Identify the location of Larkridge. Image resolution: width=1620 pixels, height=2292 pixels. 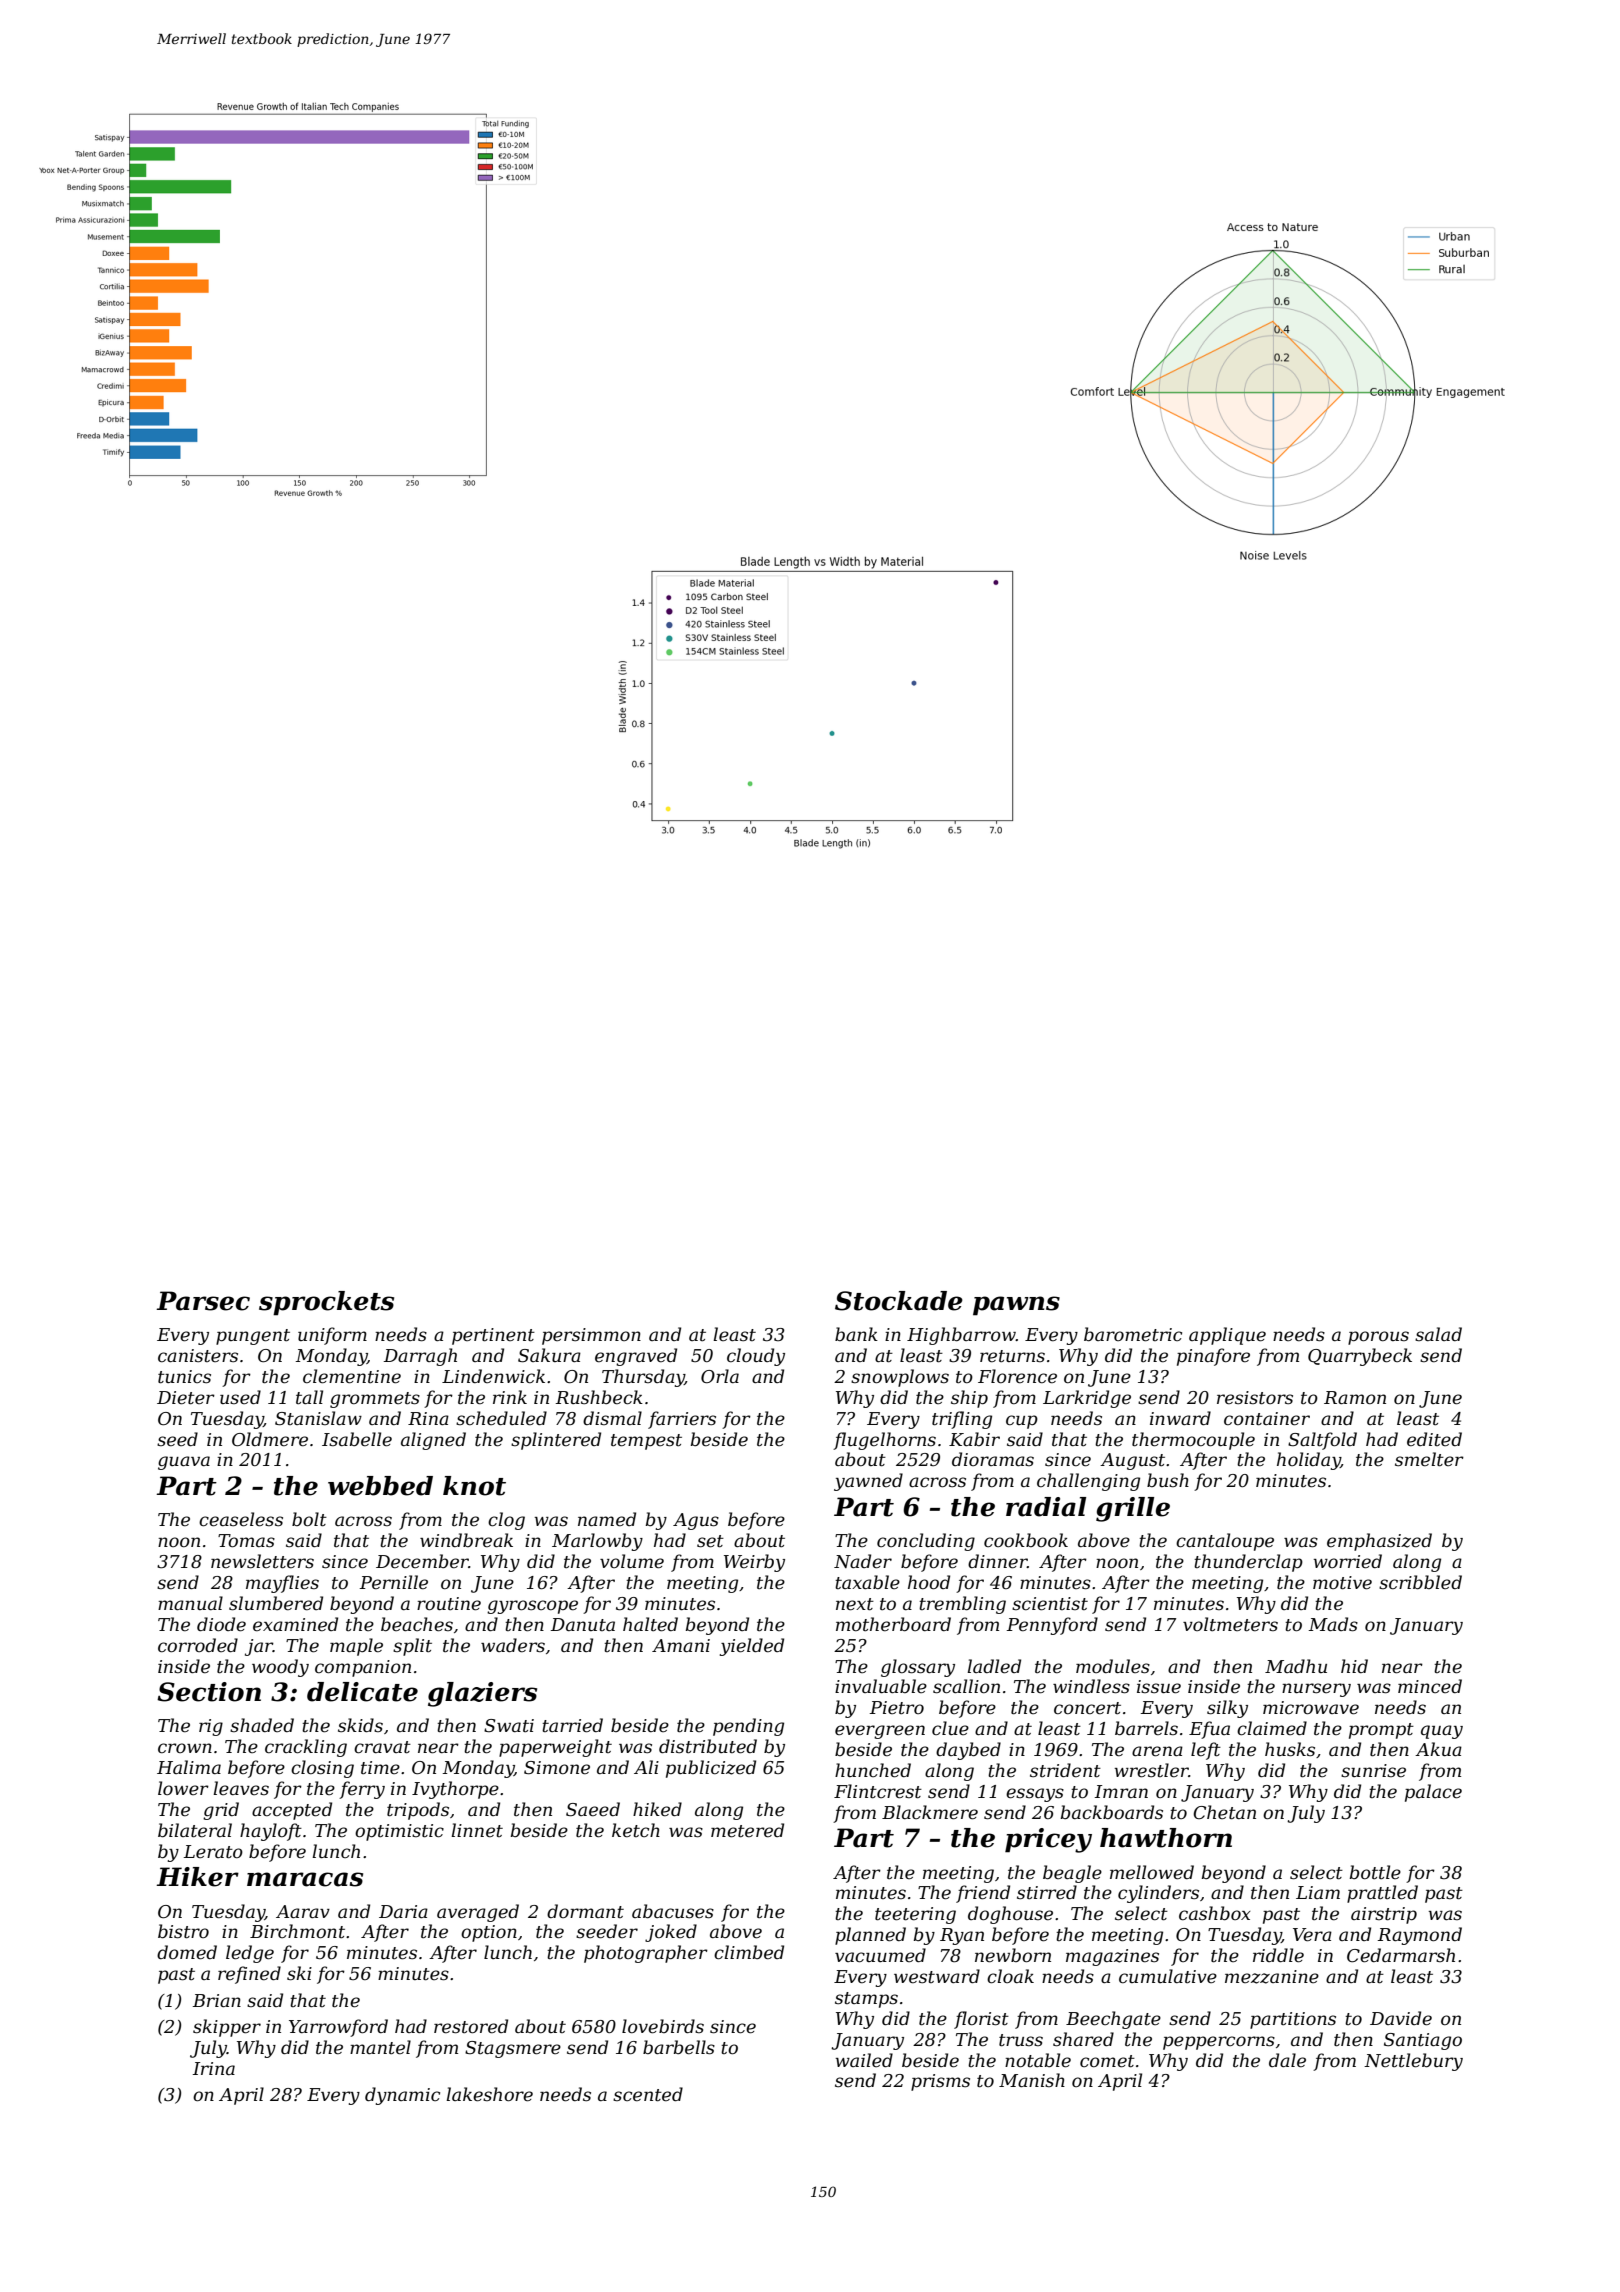
(1087, 1399).
